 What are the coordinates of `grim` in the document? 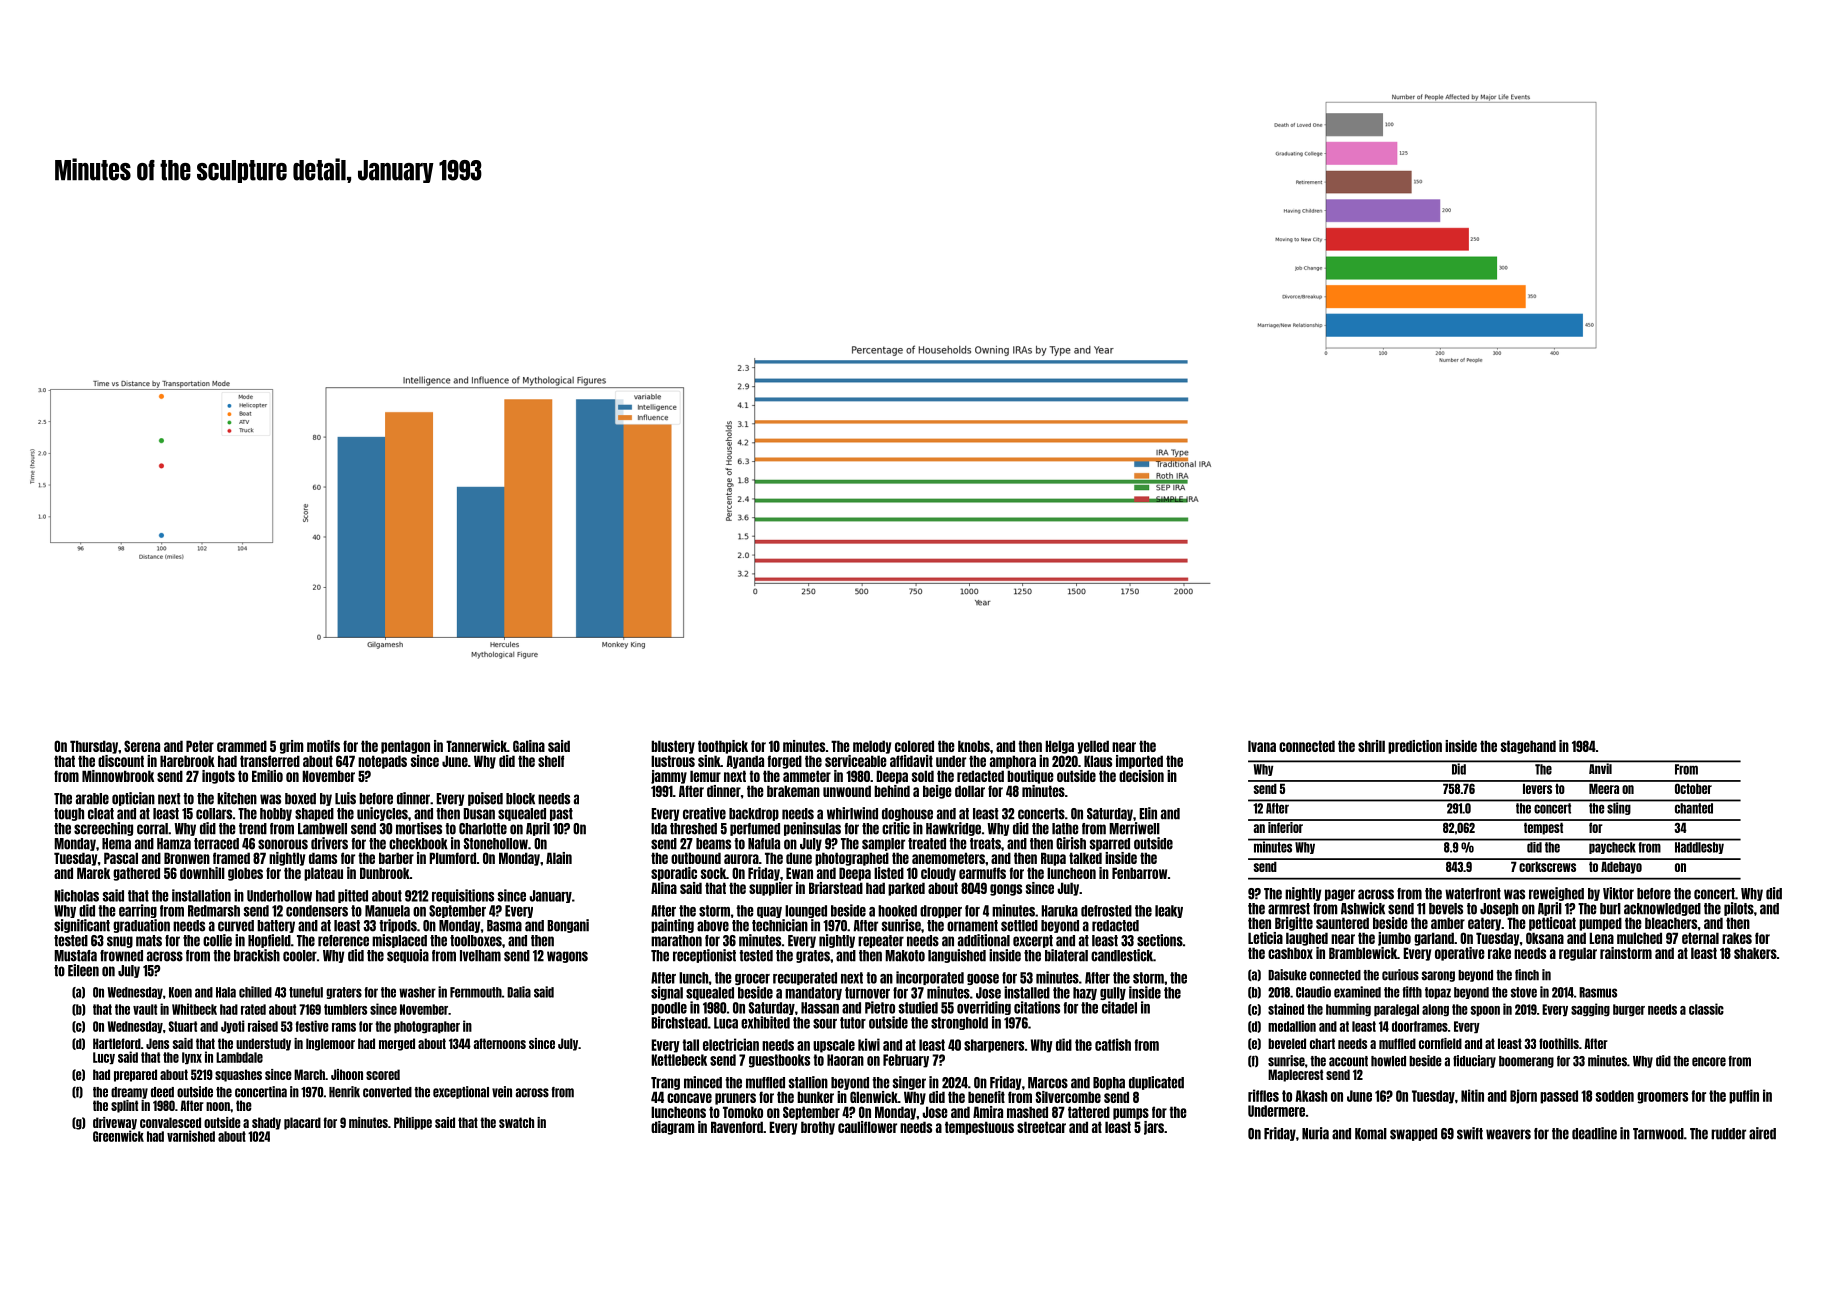 It's located at (292, 747).
